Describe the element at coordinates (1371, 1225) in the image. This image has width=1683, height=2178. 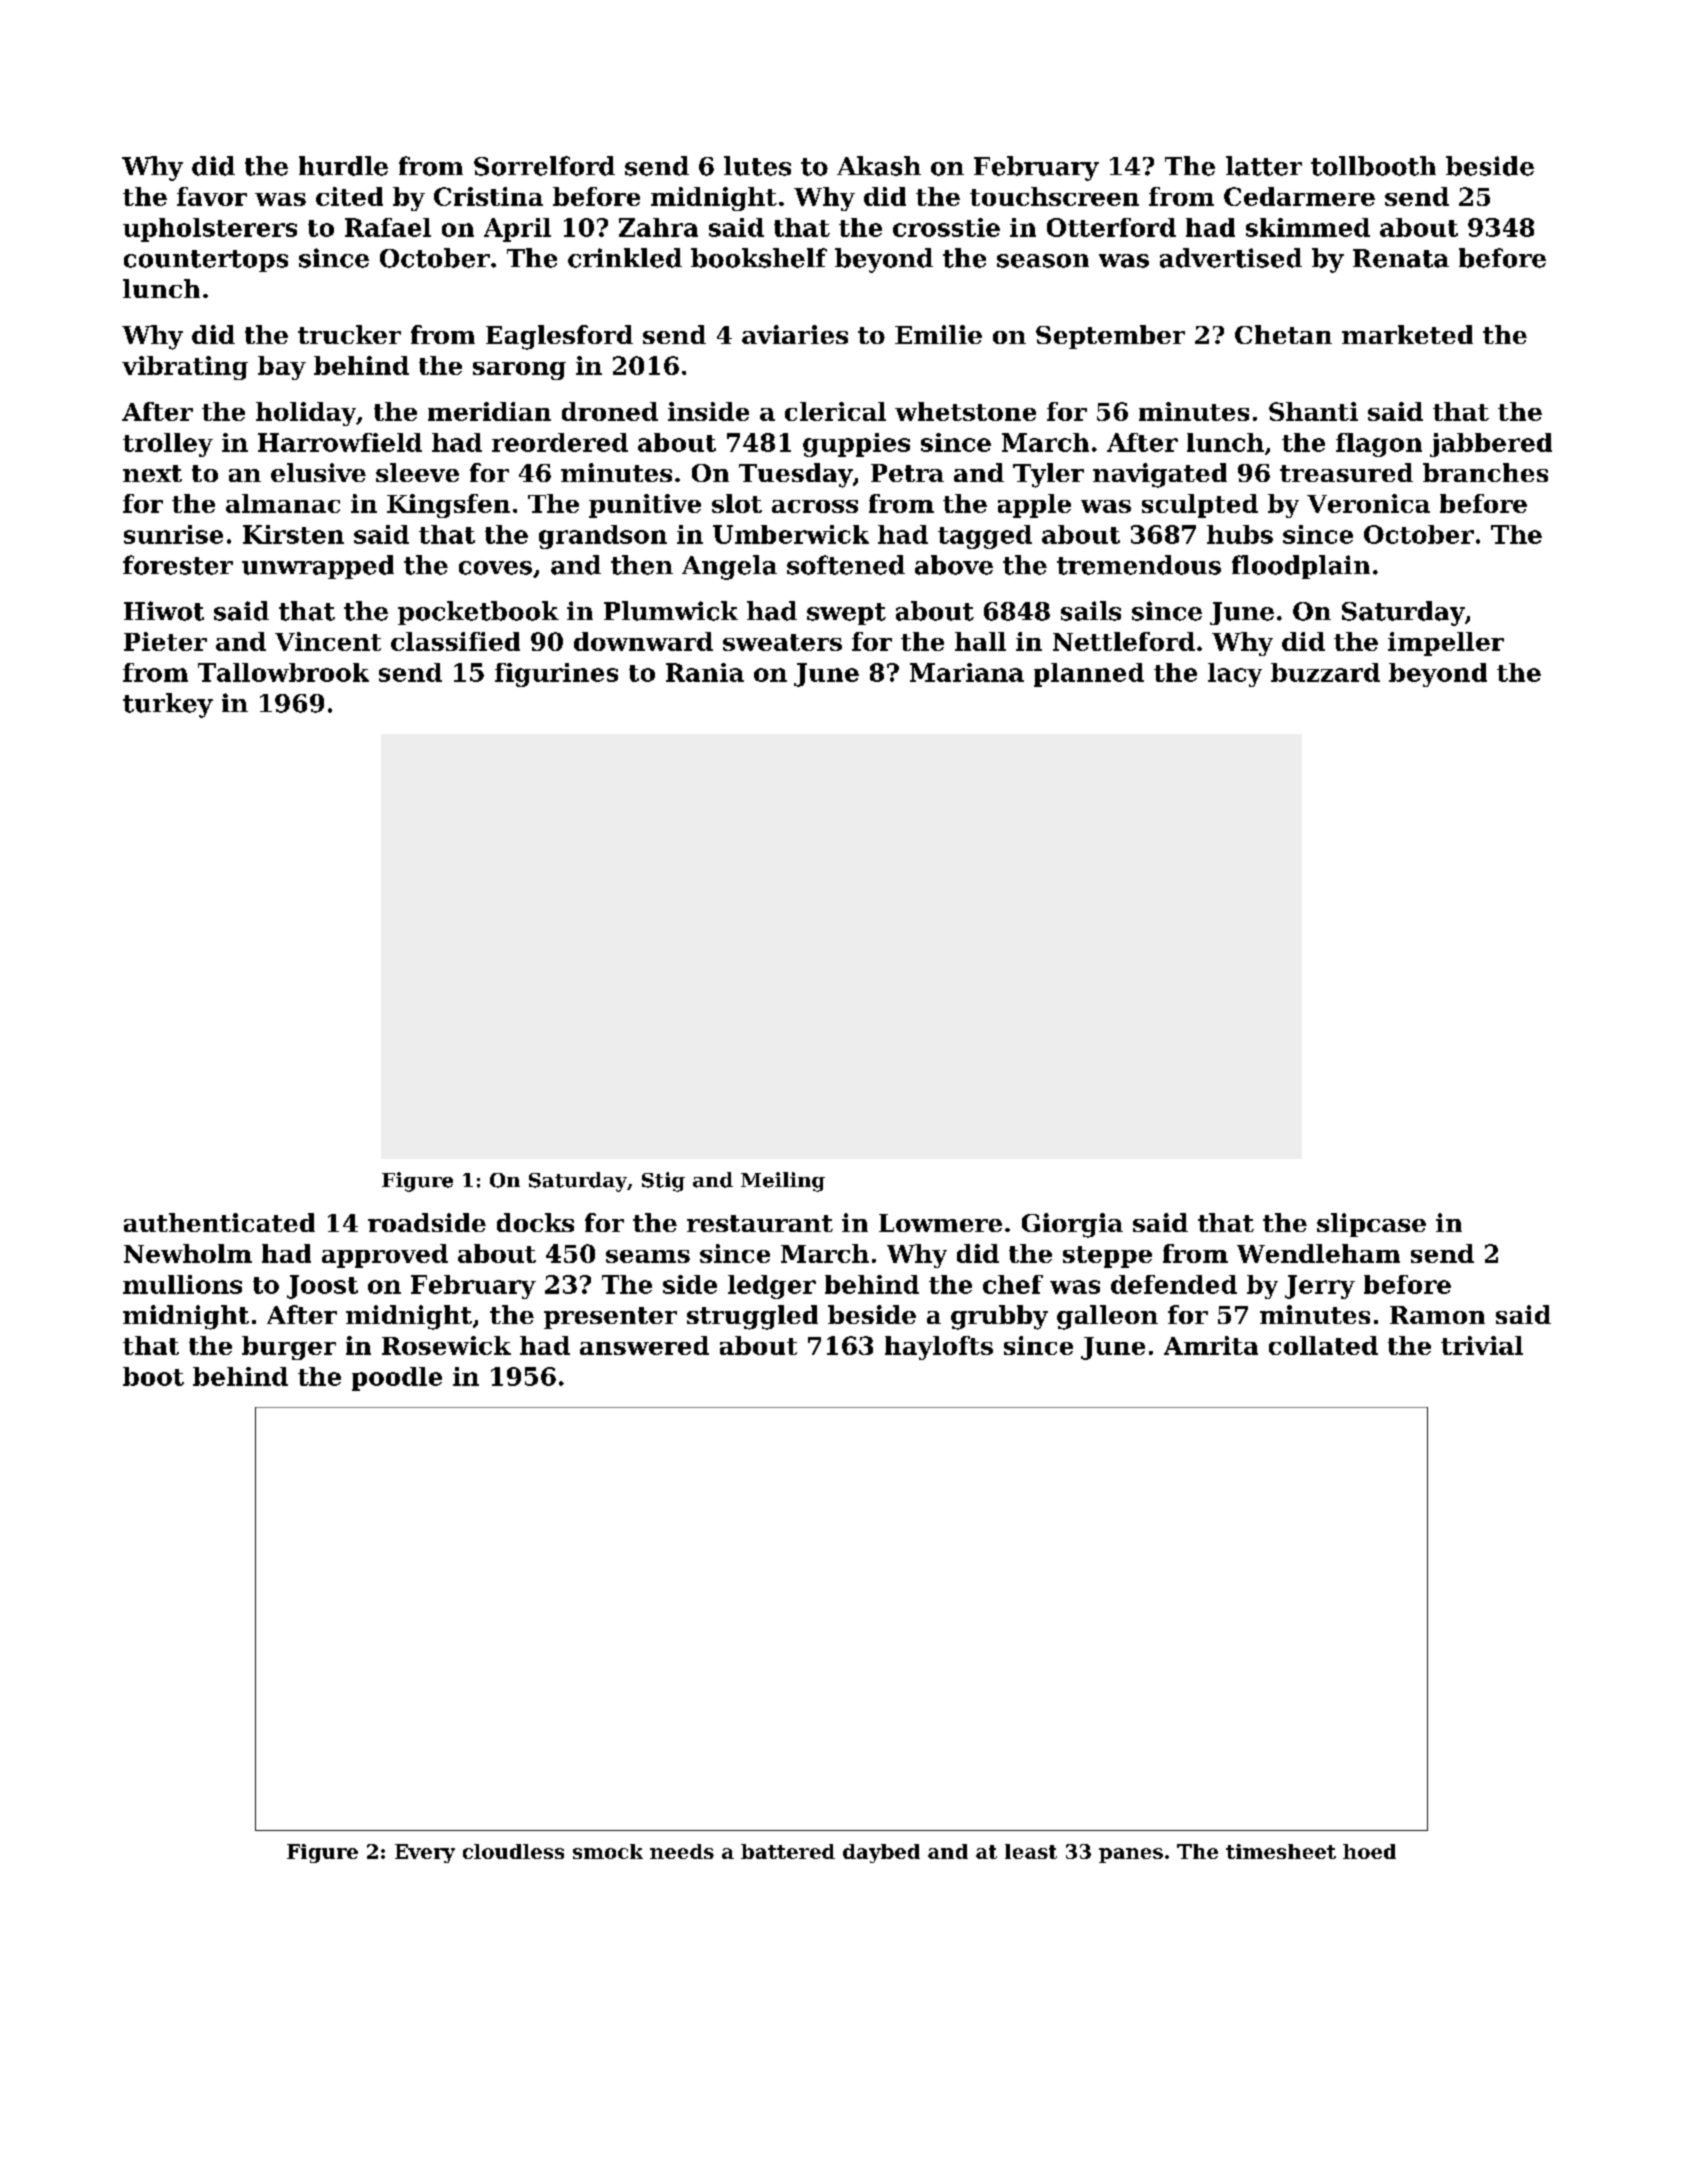
I see `slipcase` at that location.
